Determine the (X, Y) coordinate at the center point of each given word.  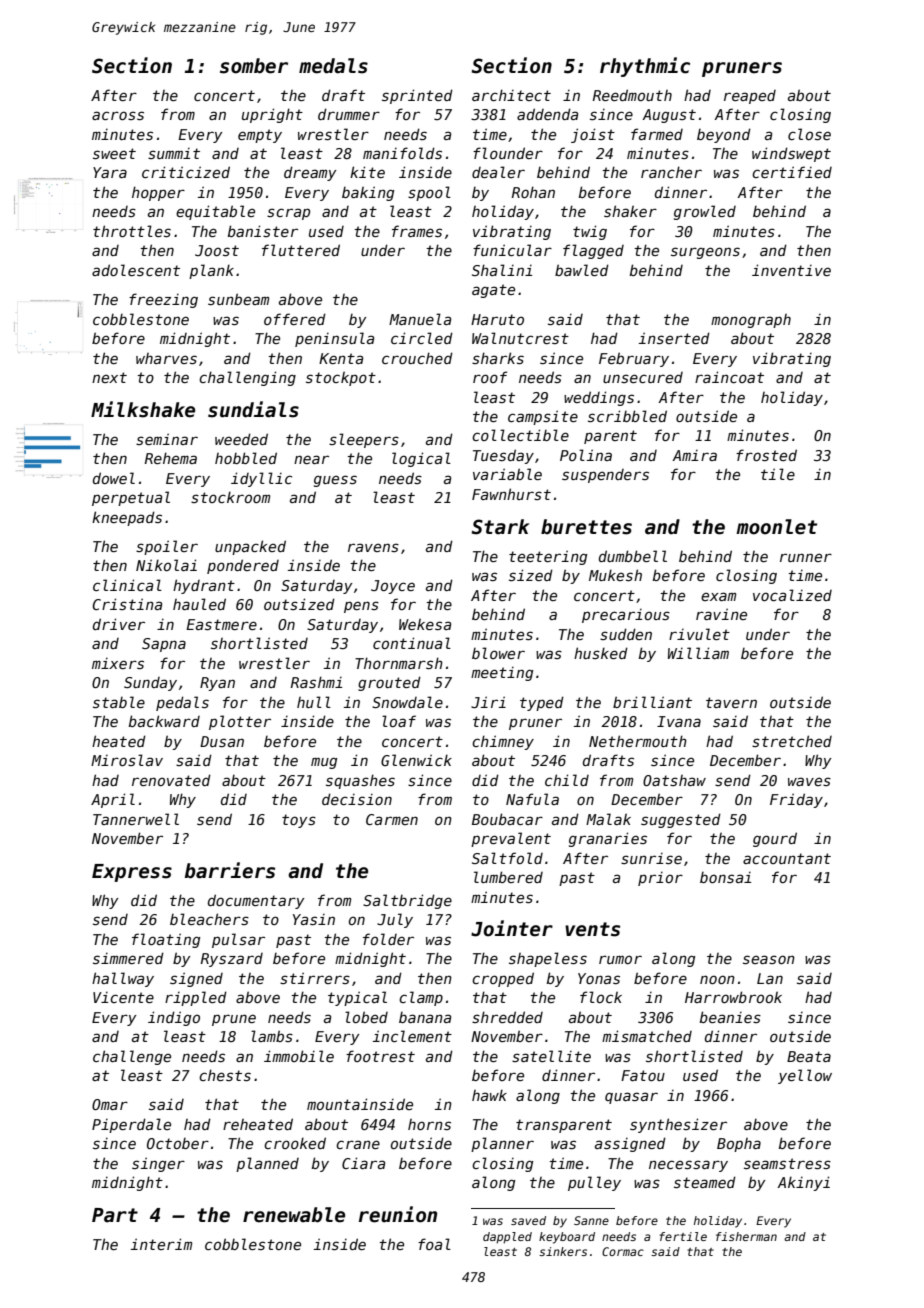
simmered (128, 958)
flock (601, 997)
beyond (724, 135)
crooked (295, 1143)
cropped (503, 979)
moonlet (776, 527)
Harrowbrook (733, 997)
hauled (199, 604)
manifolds (402, 153)
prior (660, 879)
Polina (586, 455)
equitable (215, 212)
